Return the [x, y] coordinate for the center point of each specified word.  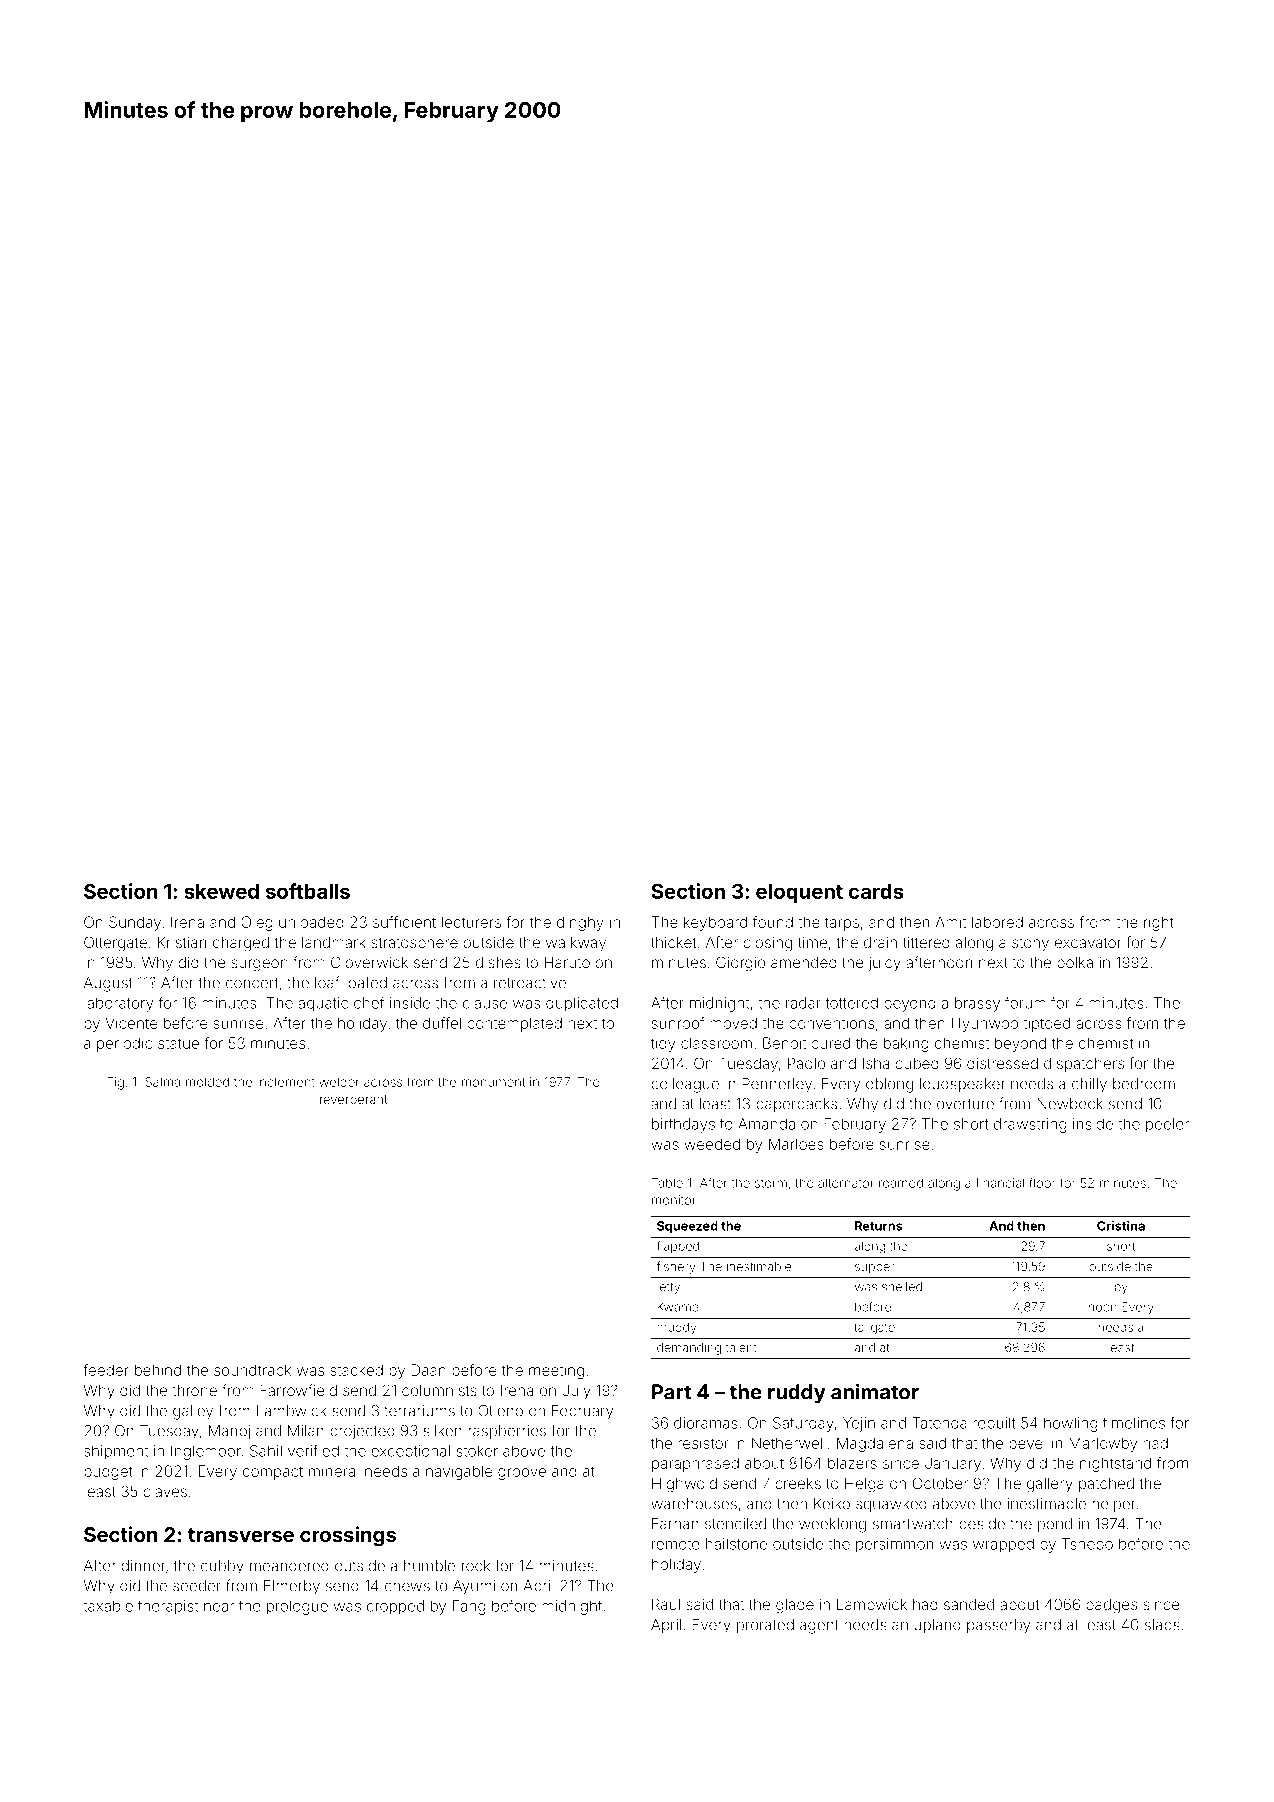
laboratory [118, 1004]
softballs [308, 891]
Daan [428, 1370]
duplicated [582, 1004]
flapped [678, 1247]
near [219, 1607]
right [1159, 923]
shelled [902, 1287]
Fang [469, 1607]
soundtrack [252, 1370]
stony [1030, 944]
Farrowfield [298, 1390]
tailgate [875, 1329]
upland [937, 1626]
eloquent [799, 893]
